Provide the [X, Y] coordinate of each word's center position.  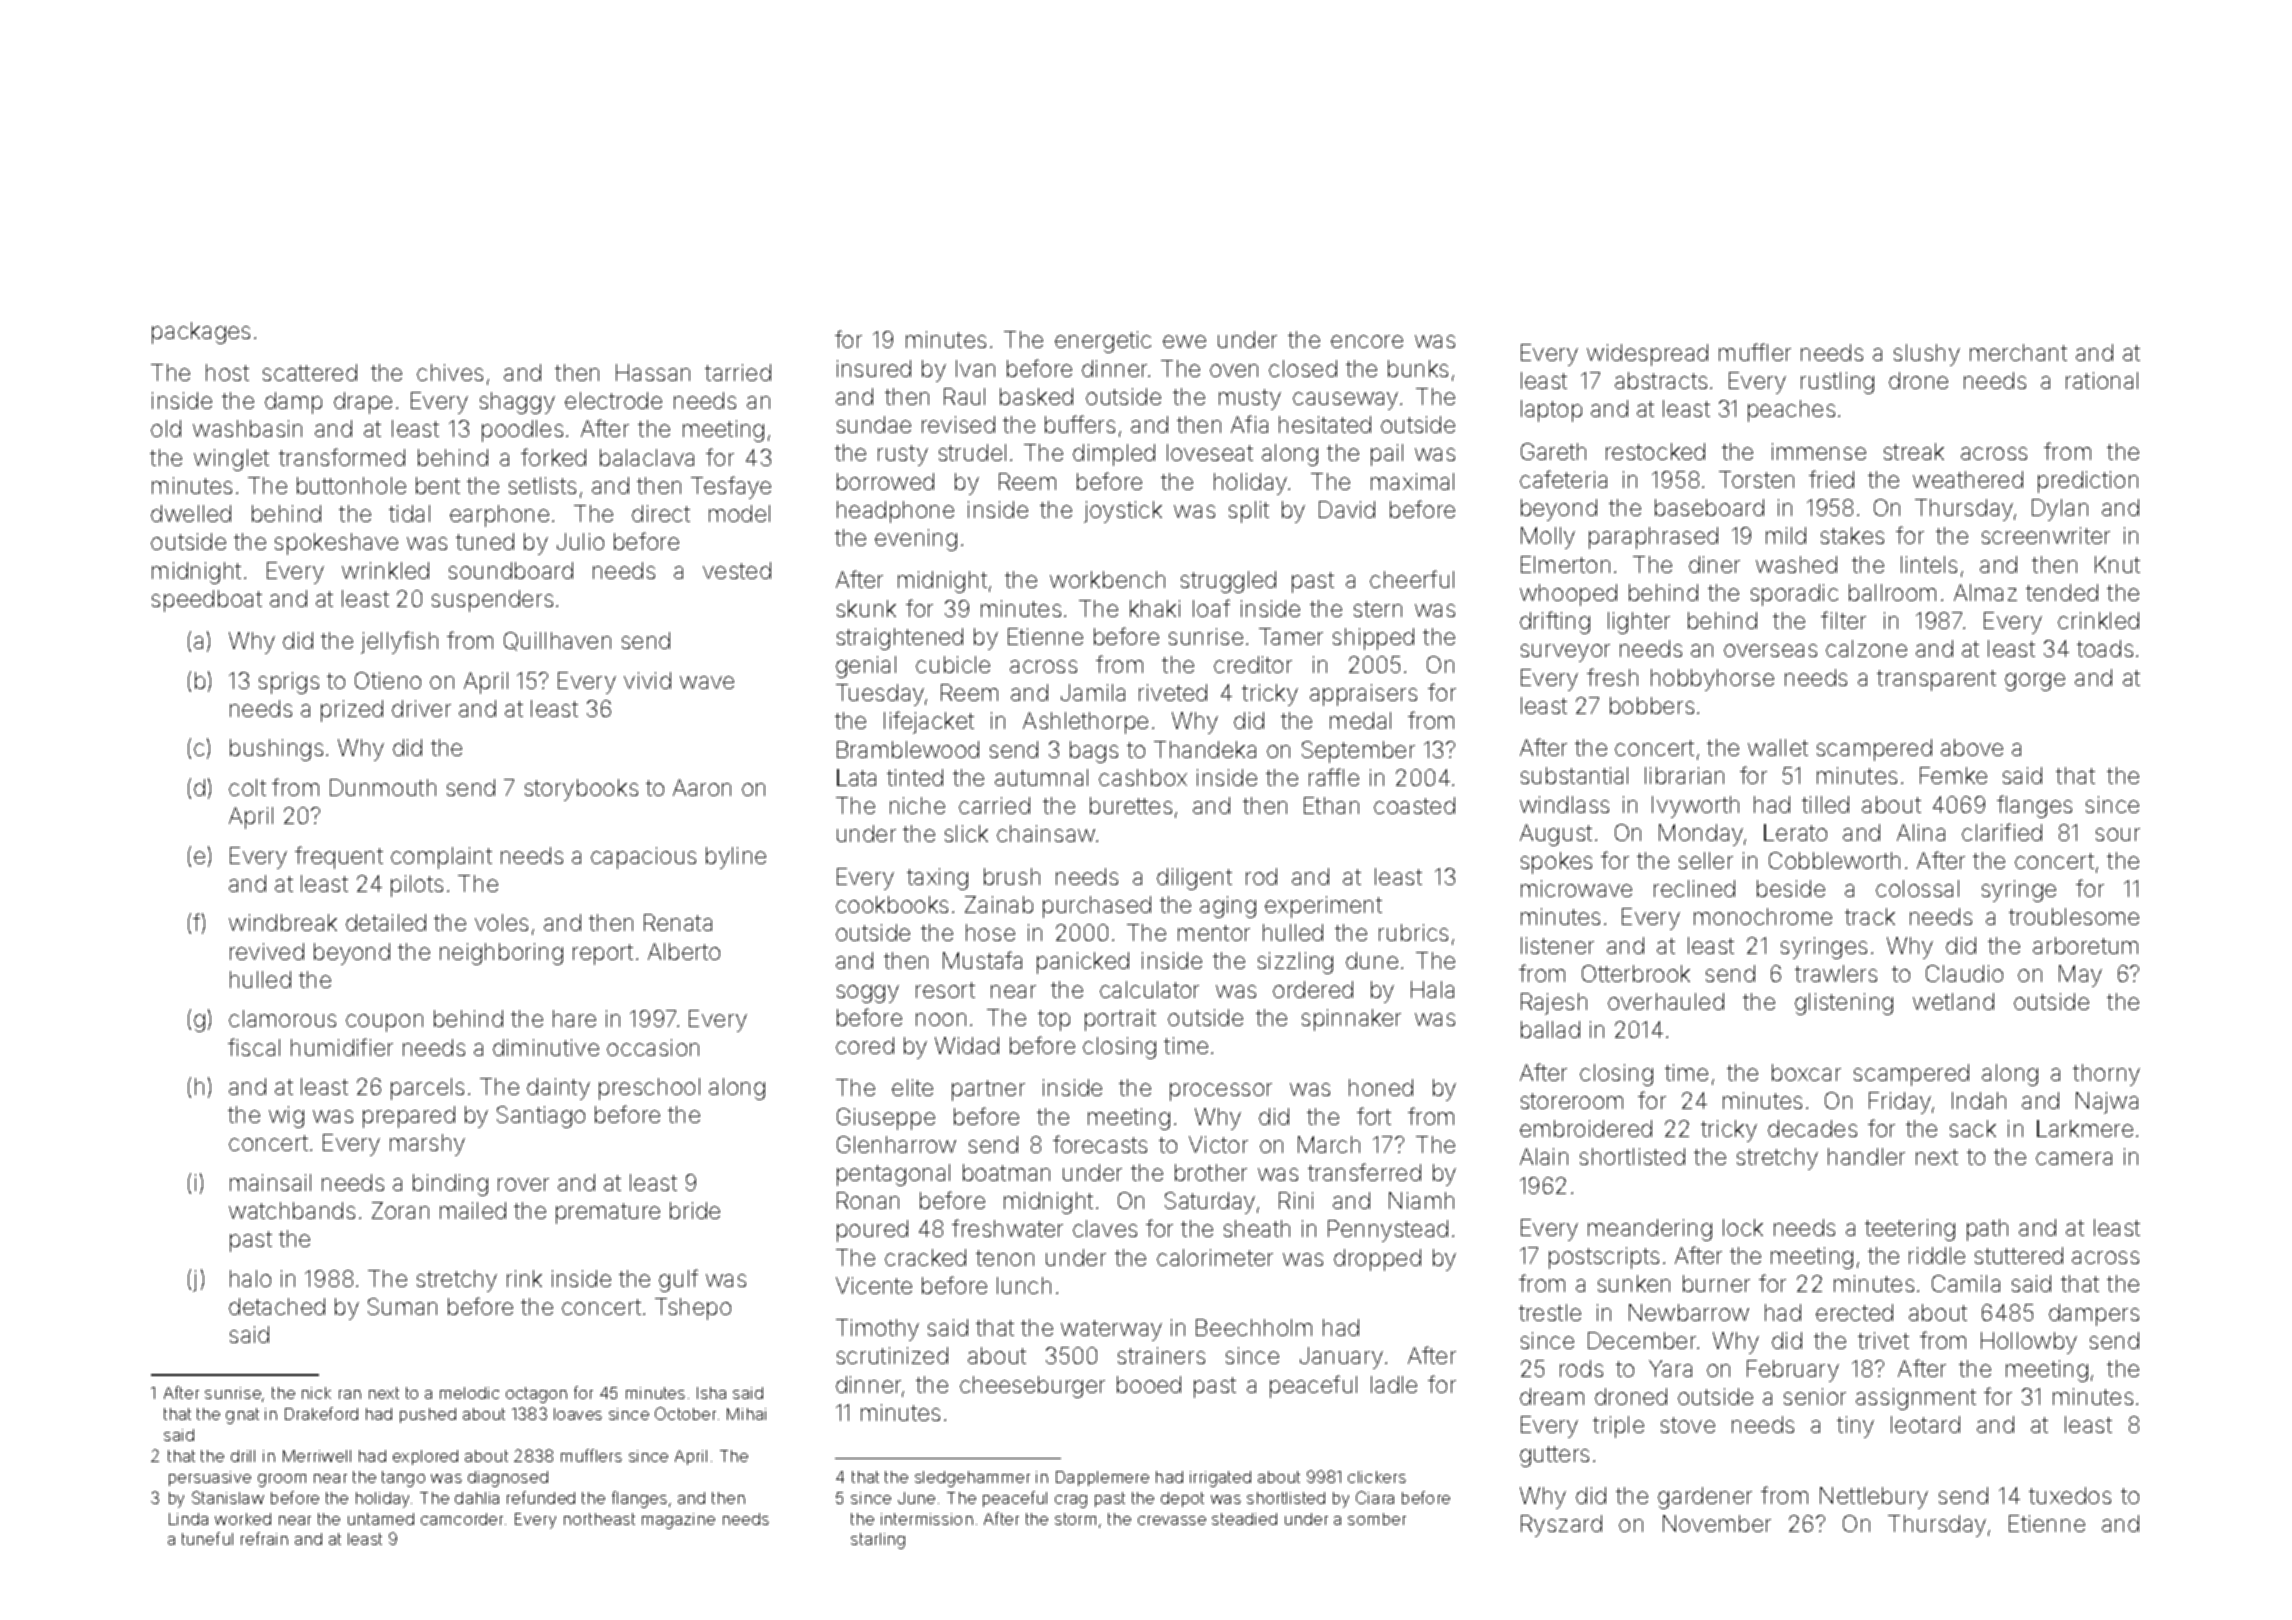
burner [1716, 1283]
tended [2062, 592]
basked [1036, 396]
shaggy [517, 403]
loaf [1211, 608]
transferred [1364, 1172]
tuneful [207, 1538]
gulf [678, 1280]
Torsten [1756, 479]
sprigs [289, 683]
